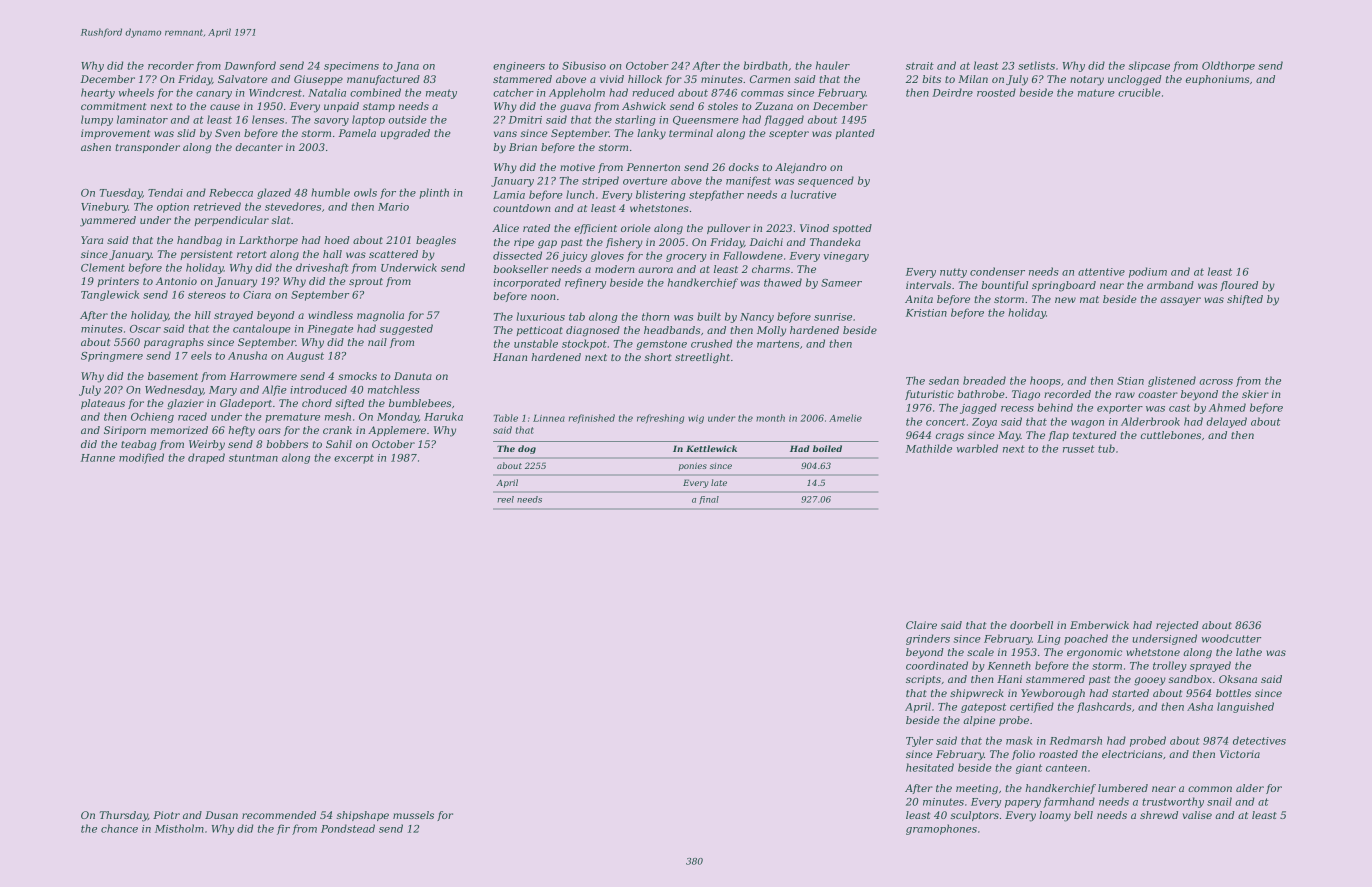 The image size is (1372, 887). I want to click on recommended, so click(279, 815).
